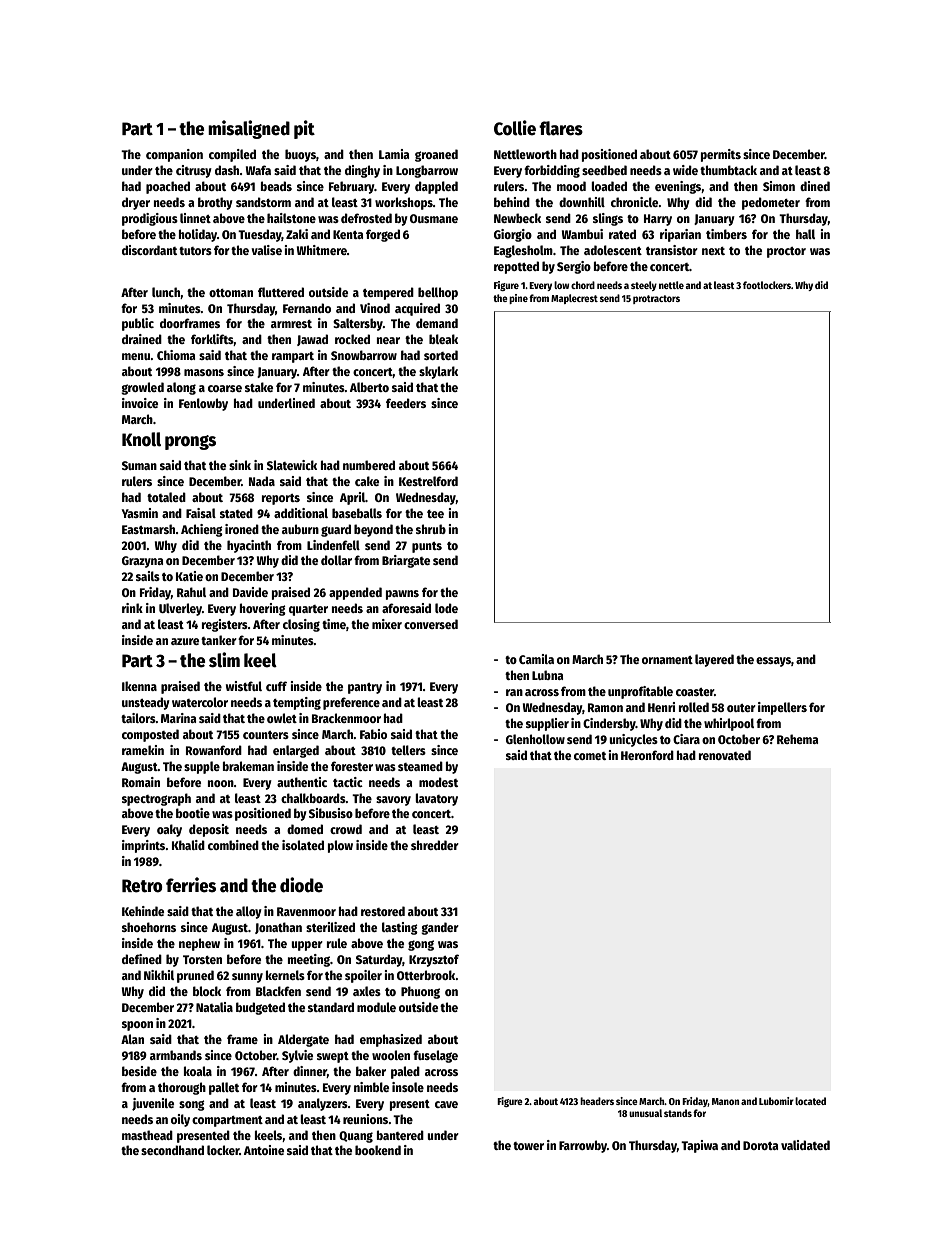 Image resolution: width=952 pixels, height=1233 pixels. Describe the element at coordinates (590, 756) in the screenshot. I see `comet` at that location.
